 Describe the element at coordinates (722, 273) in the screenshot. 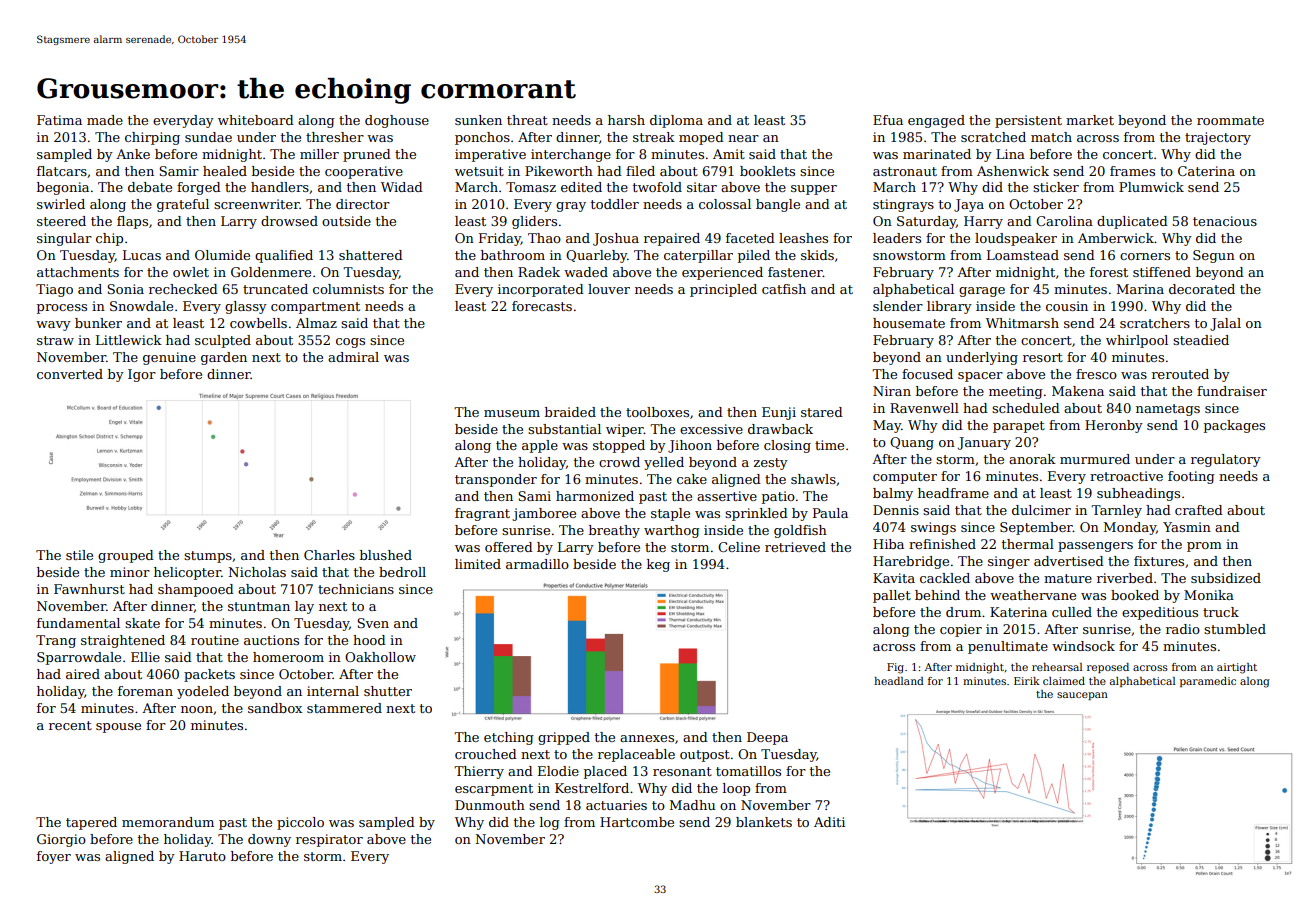

I see `experienced` at that location.
